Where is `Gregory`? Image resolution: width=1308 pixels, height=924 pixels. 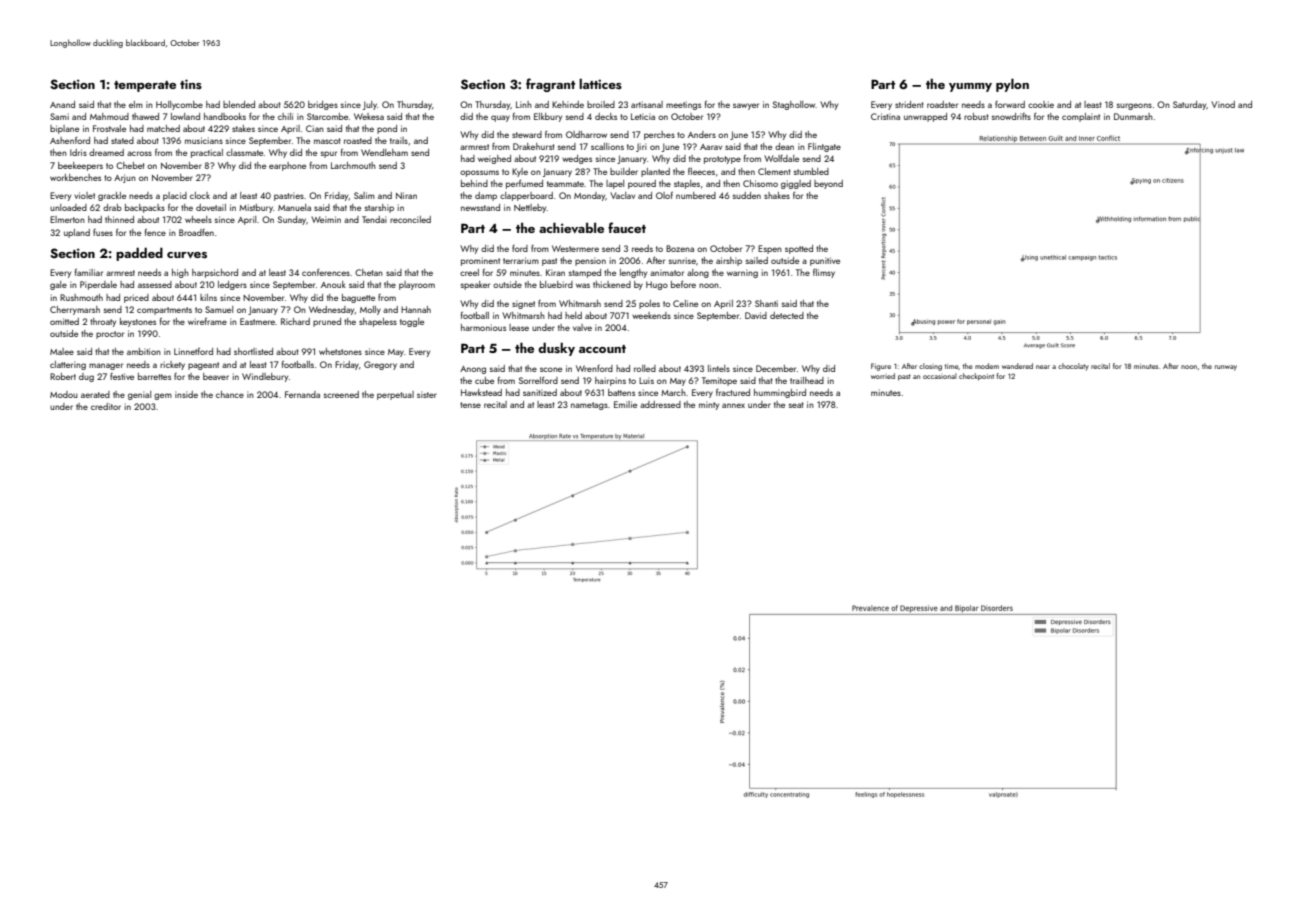 Gregory is located at coordinates (380, 365).
